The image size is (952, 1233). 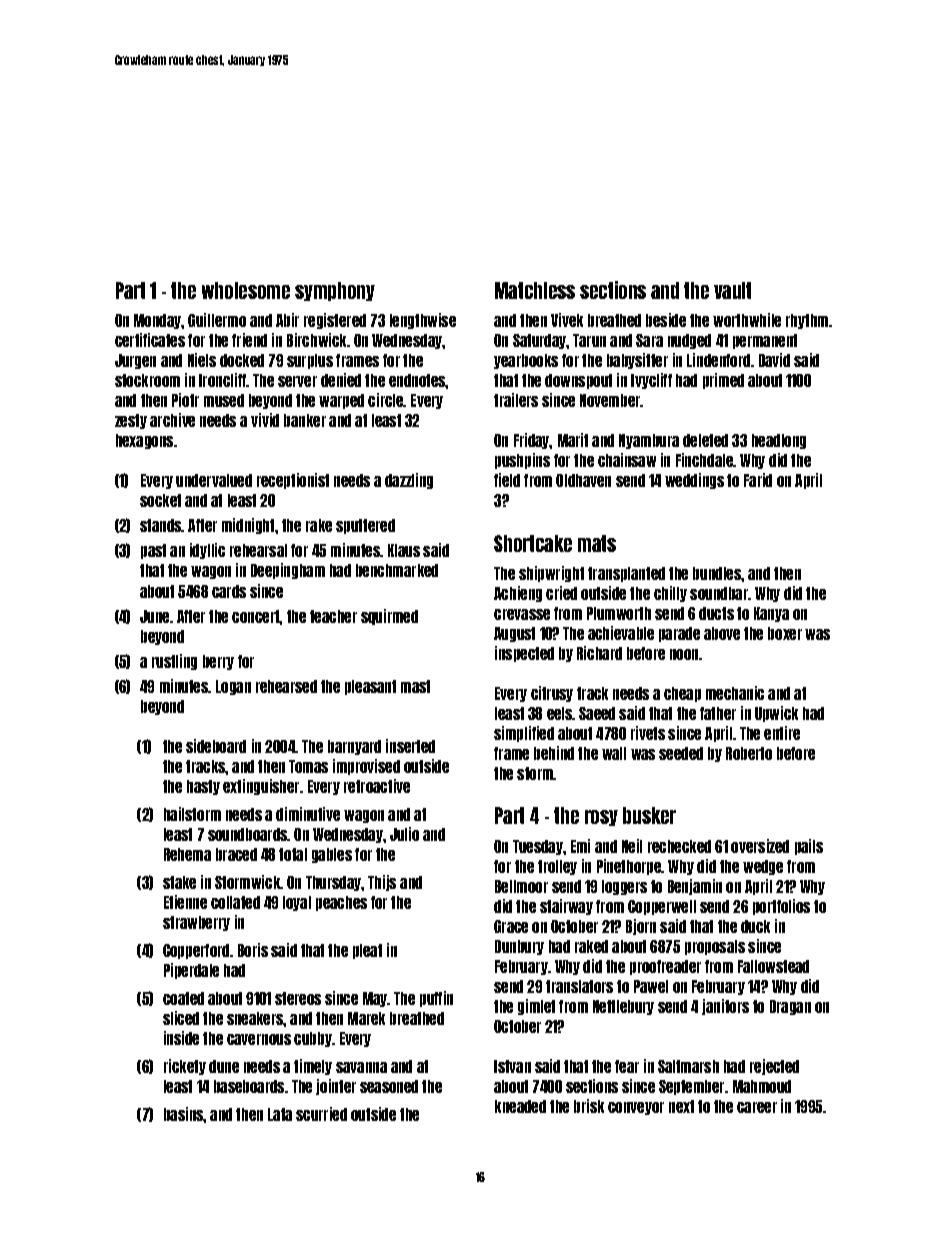 What do you see at coordinates (203, 787) in the image?
I see `hasty` at bounding box center [203, 787].
